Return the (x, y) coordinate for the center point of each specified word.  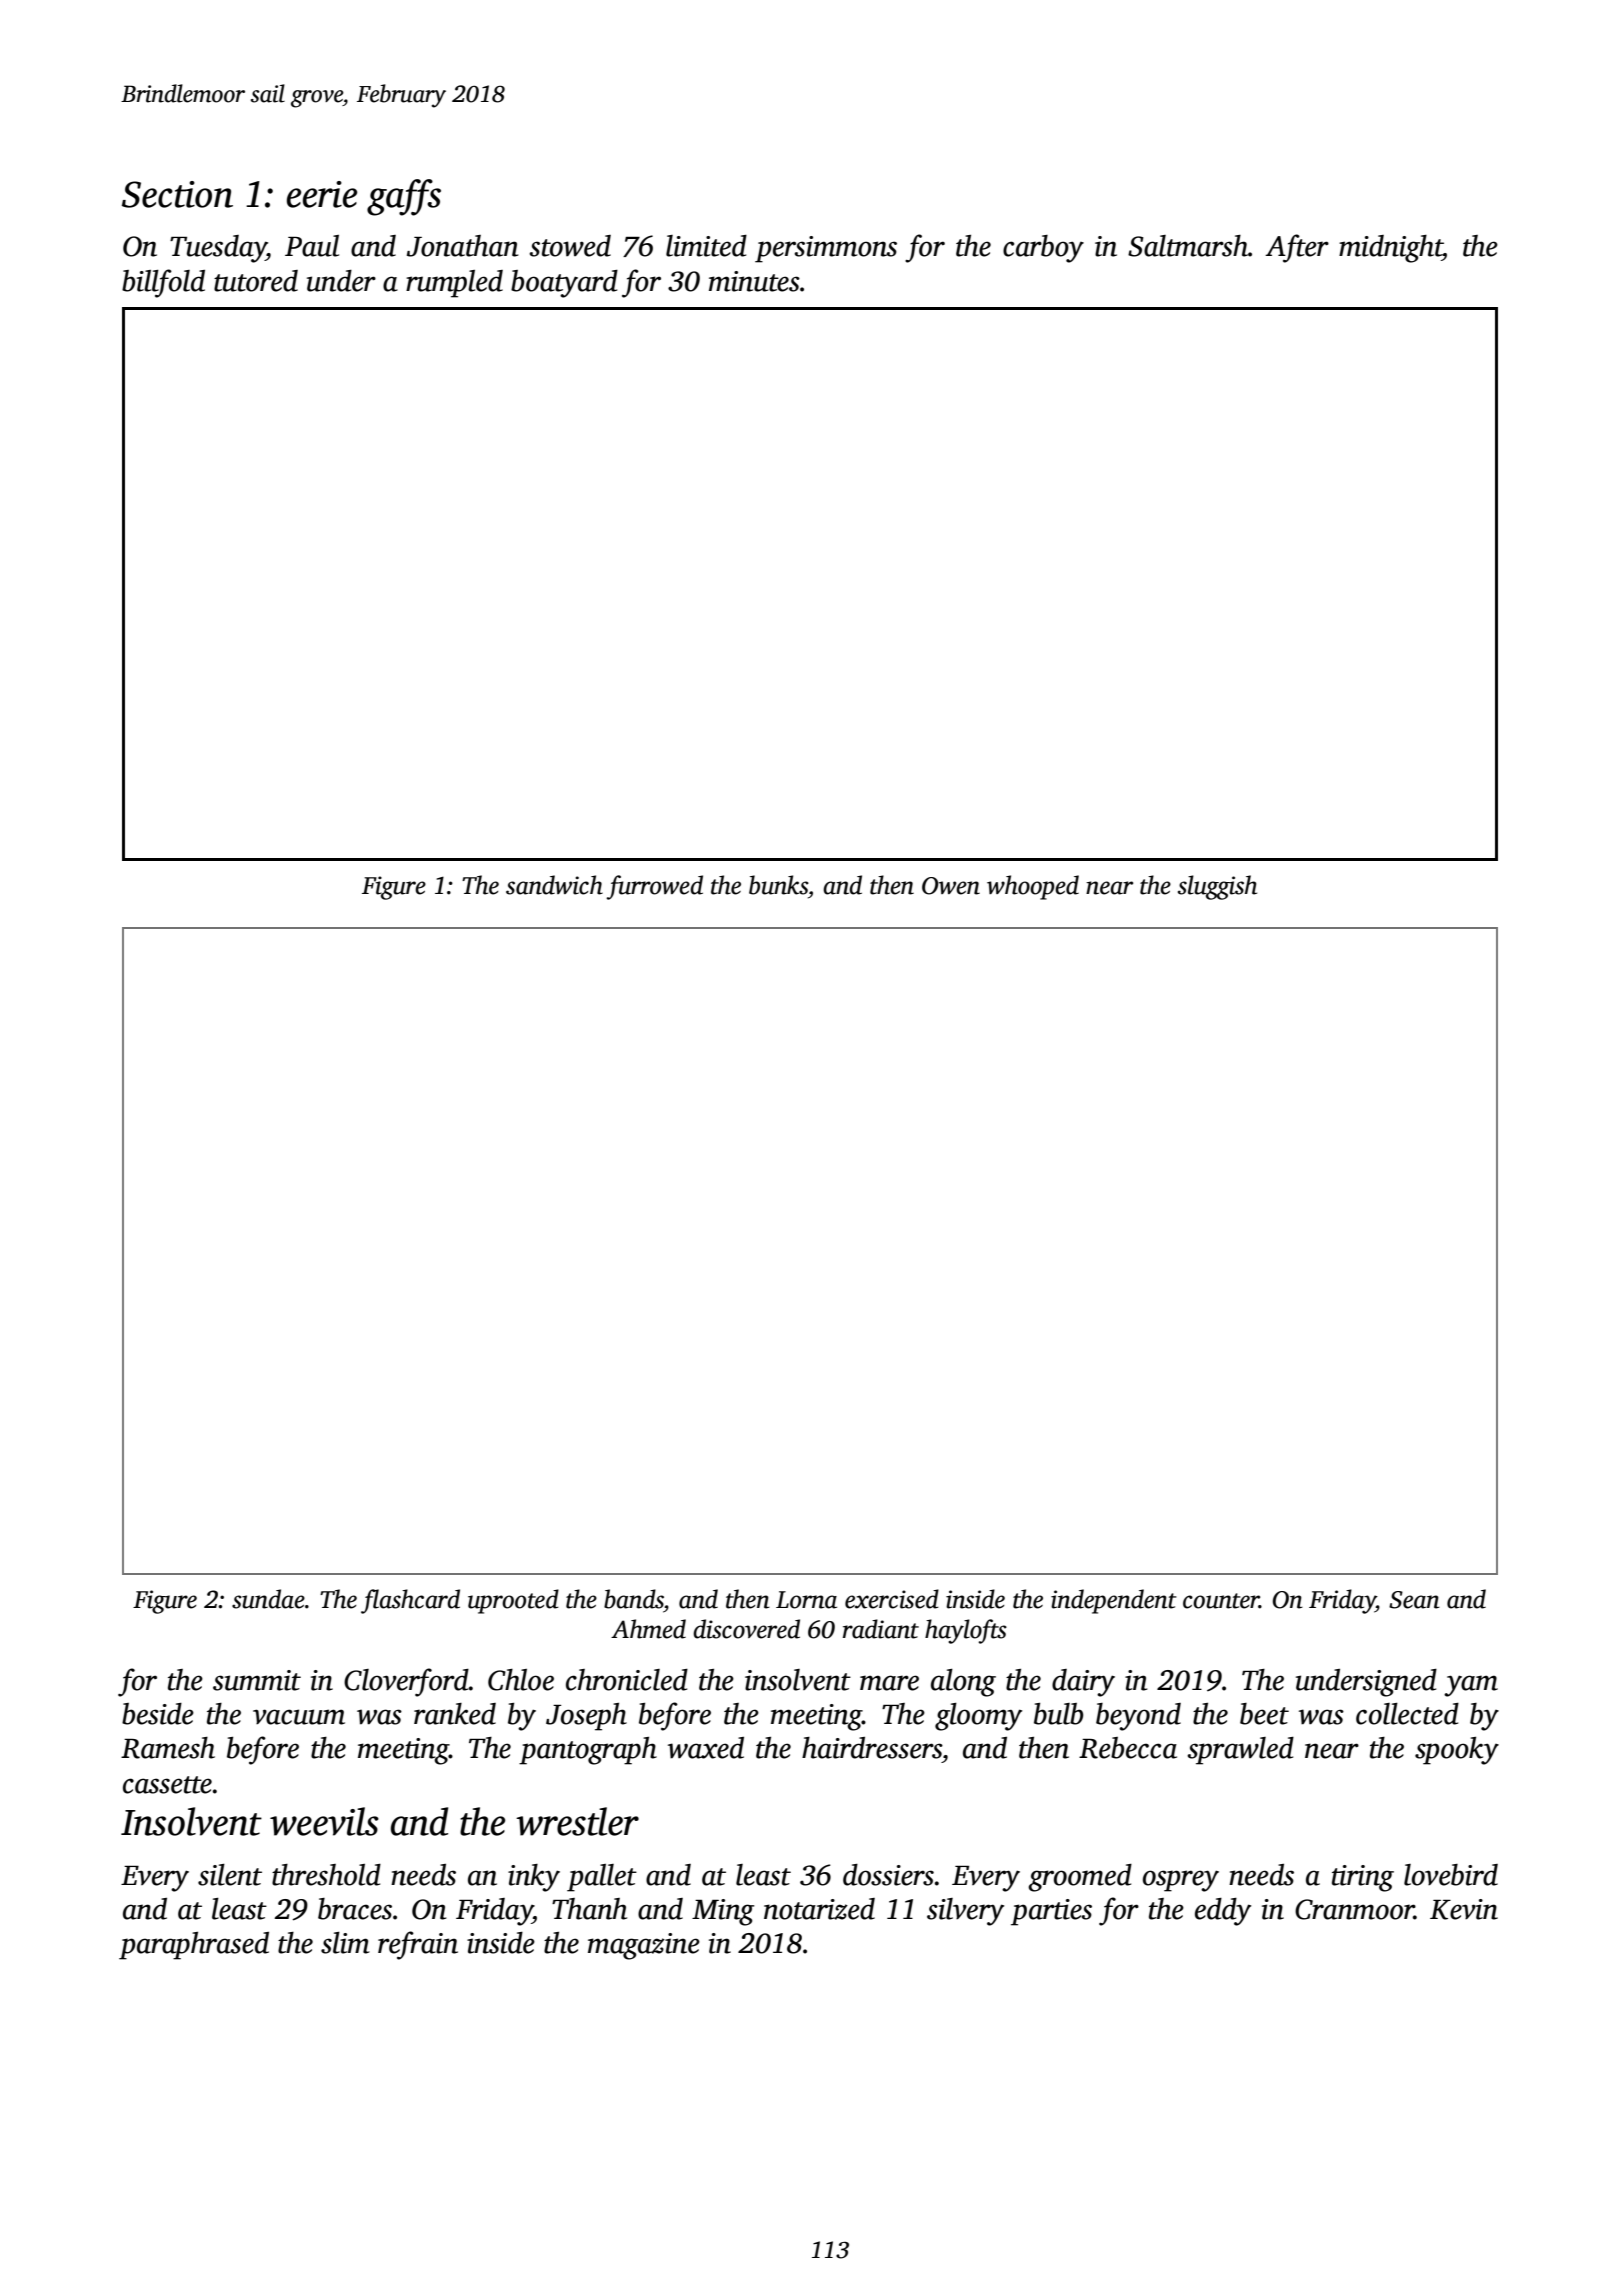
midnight (1390, 249)
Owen (951, 886)
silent (230, 1875)
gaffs (404, 197)
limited (706, 246)
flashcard (410, 1601)
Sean (1414, 1600)
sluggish (1217, 887)
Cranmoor (1354, 1909)
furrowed (654, 887)
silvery (965, 1912)
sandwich (554, 885)
